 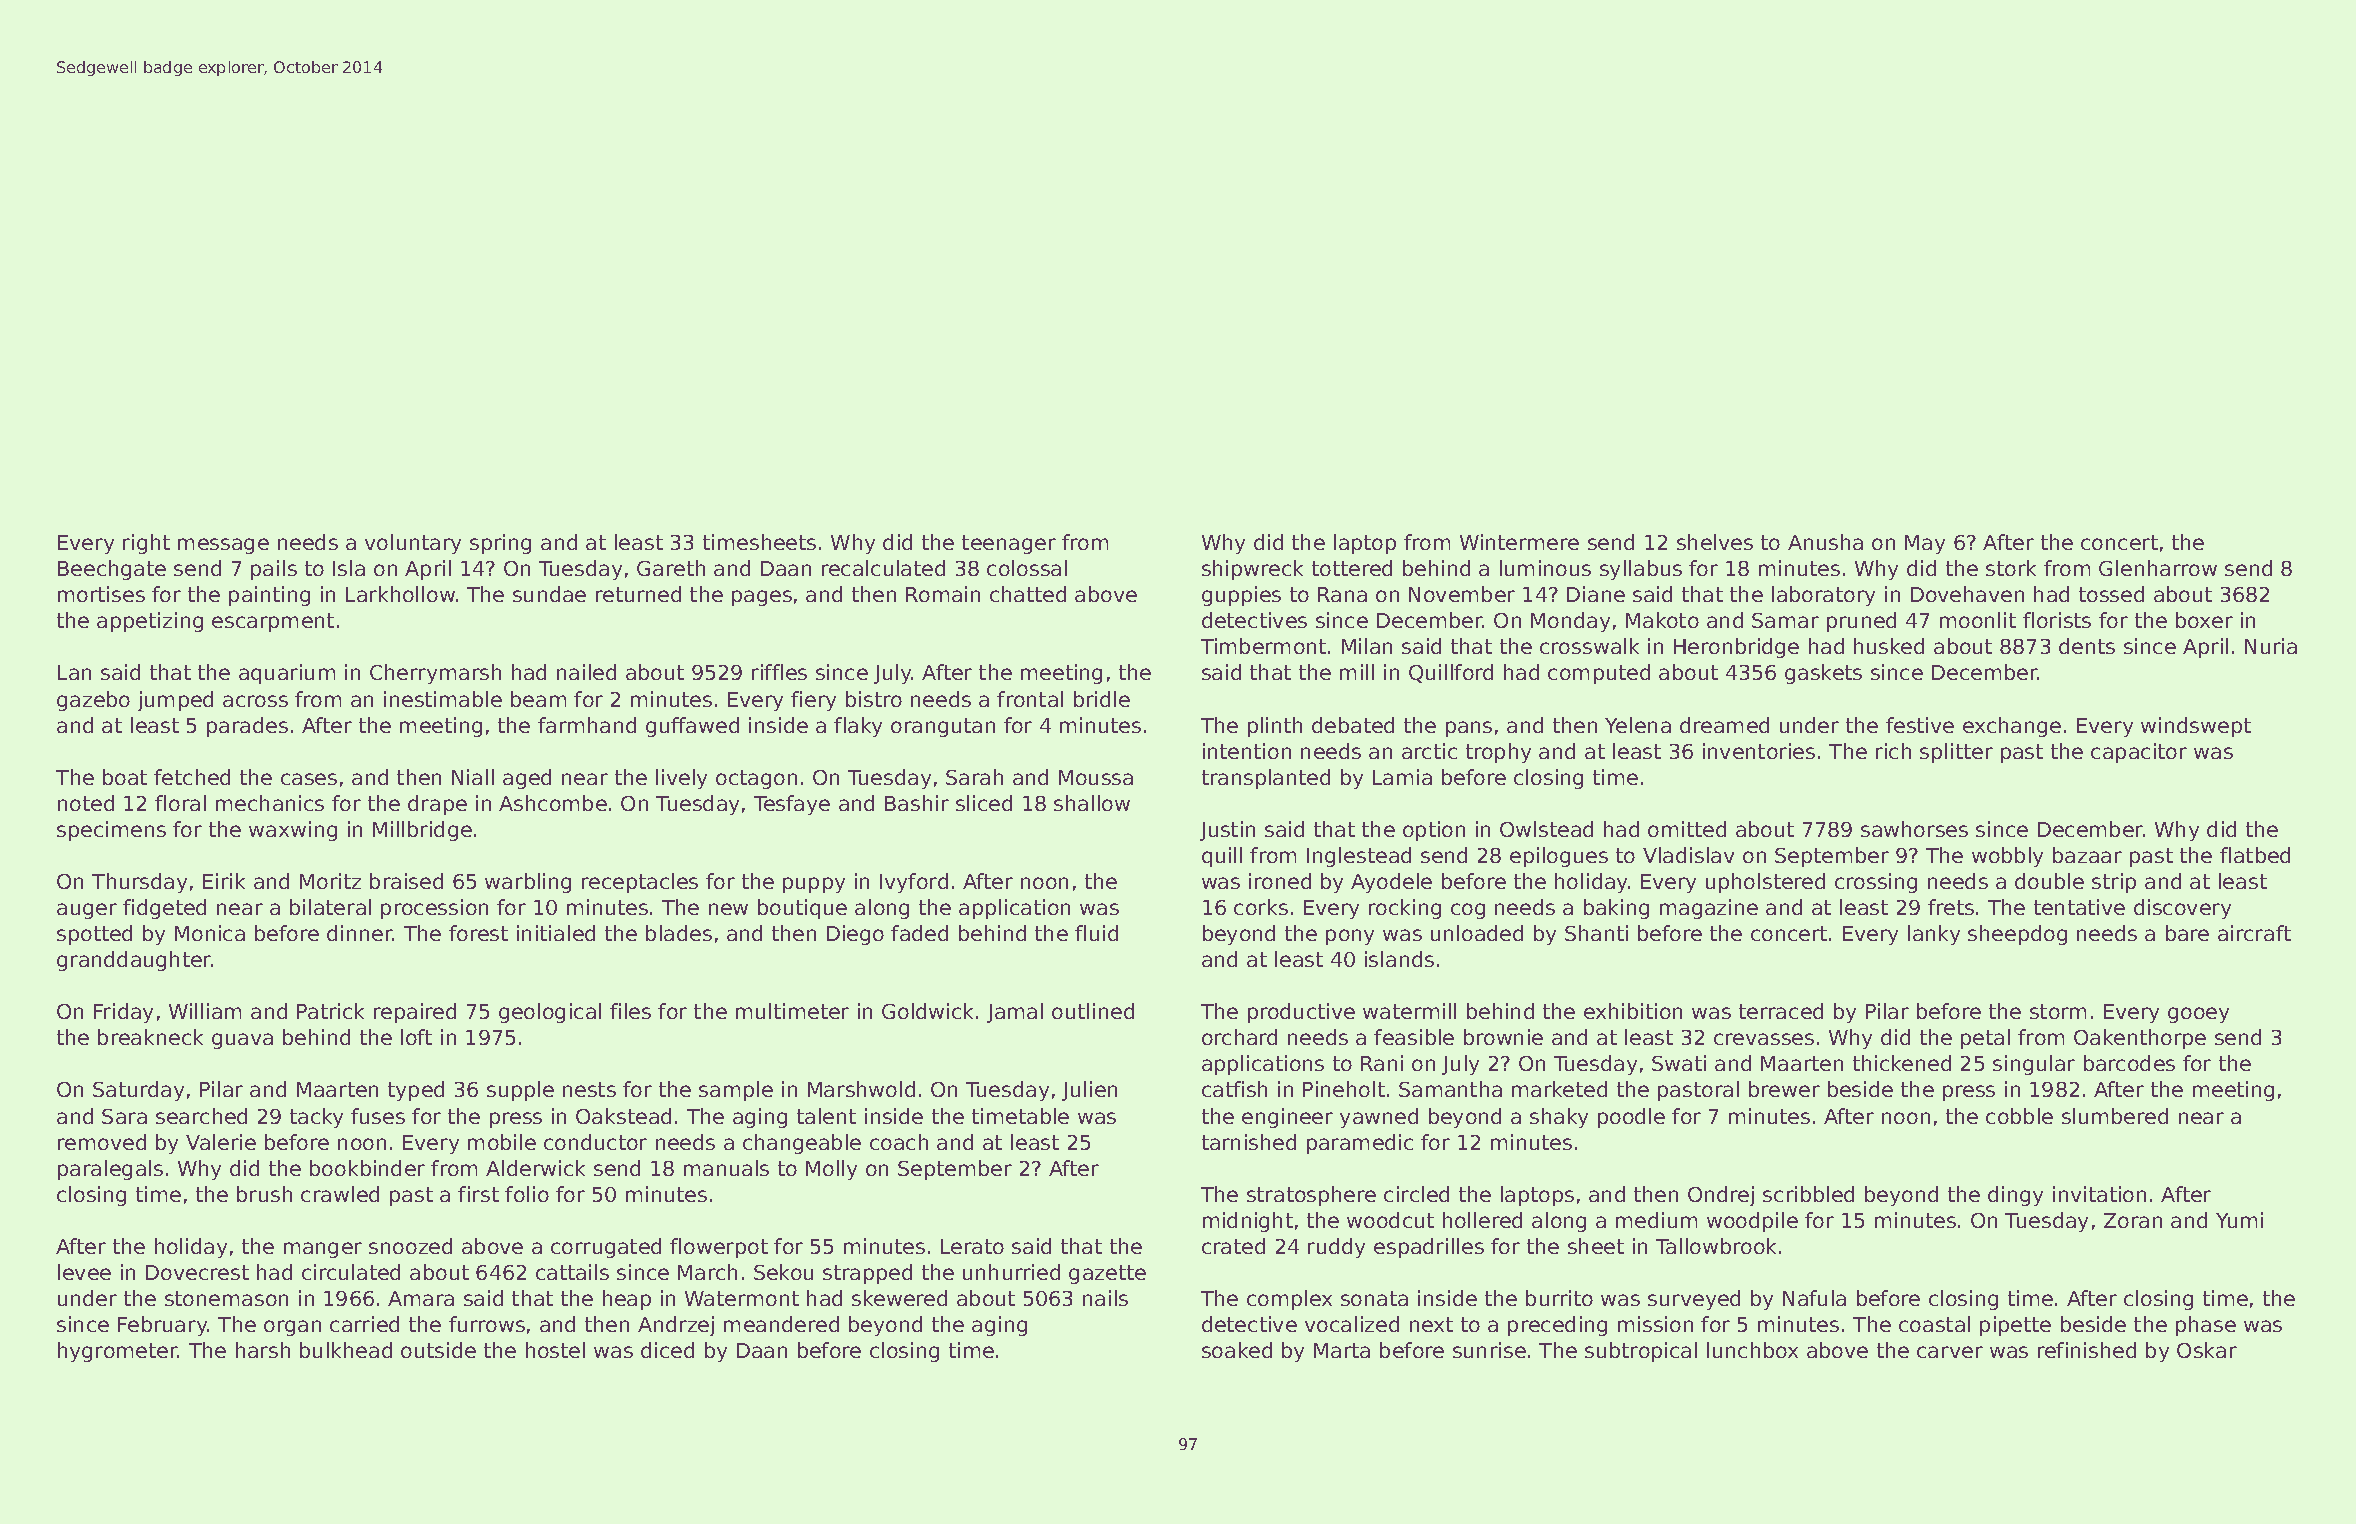 What do you see at coordinates (438, 1350) in the document?
I see `outside` at bounding box center [438, 1350].
